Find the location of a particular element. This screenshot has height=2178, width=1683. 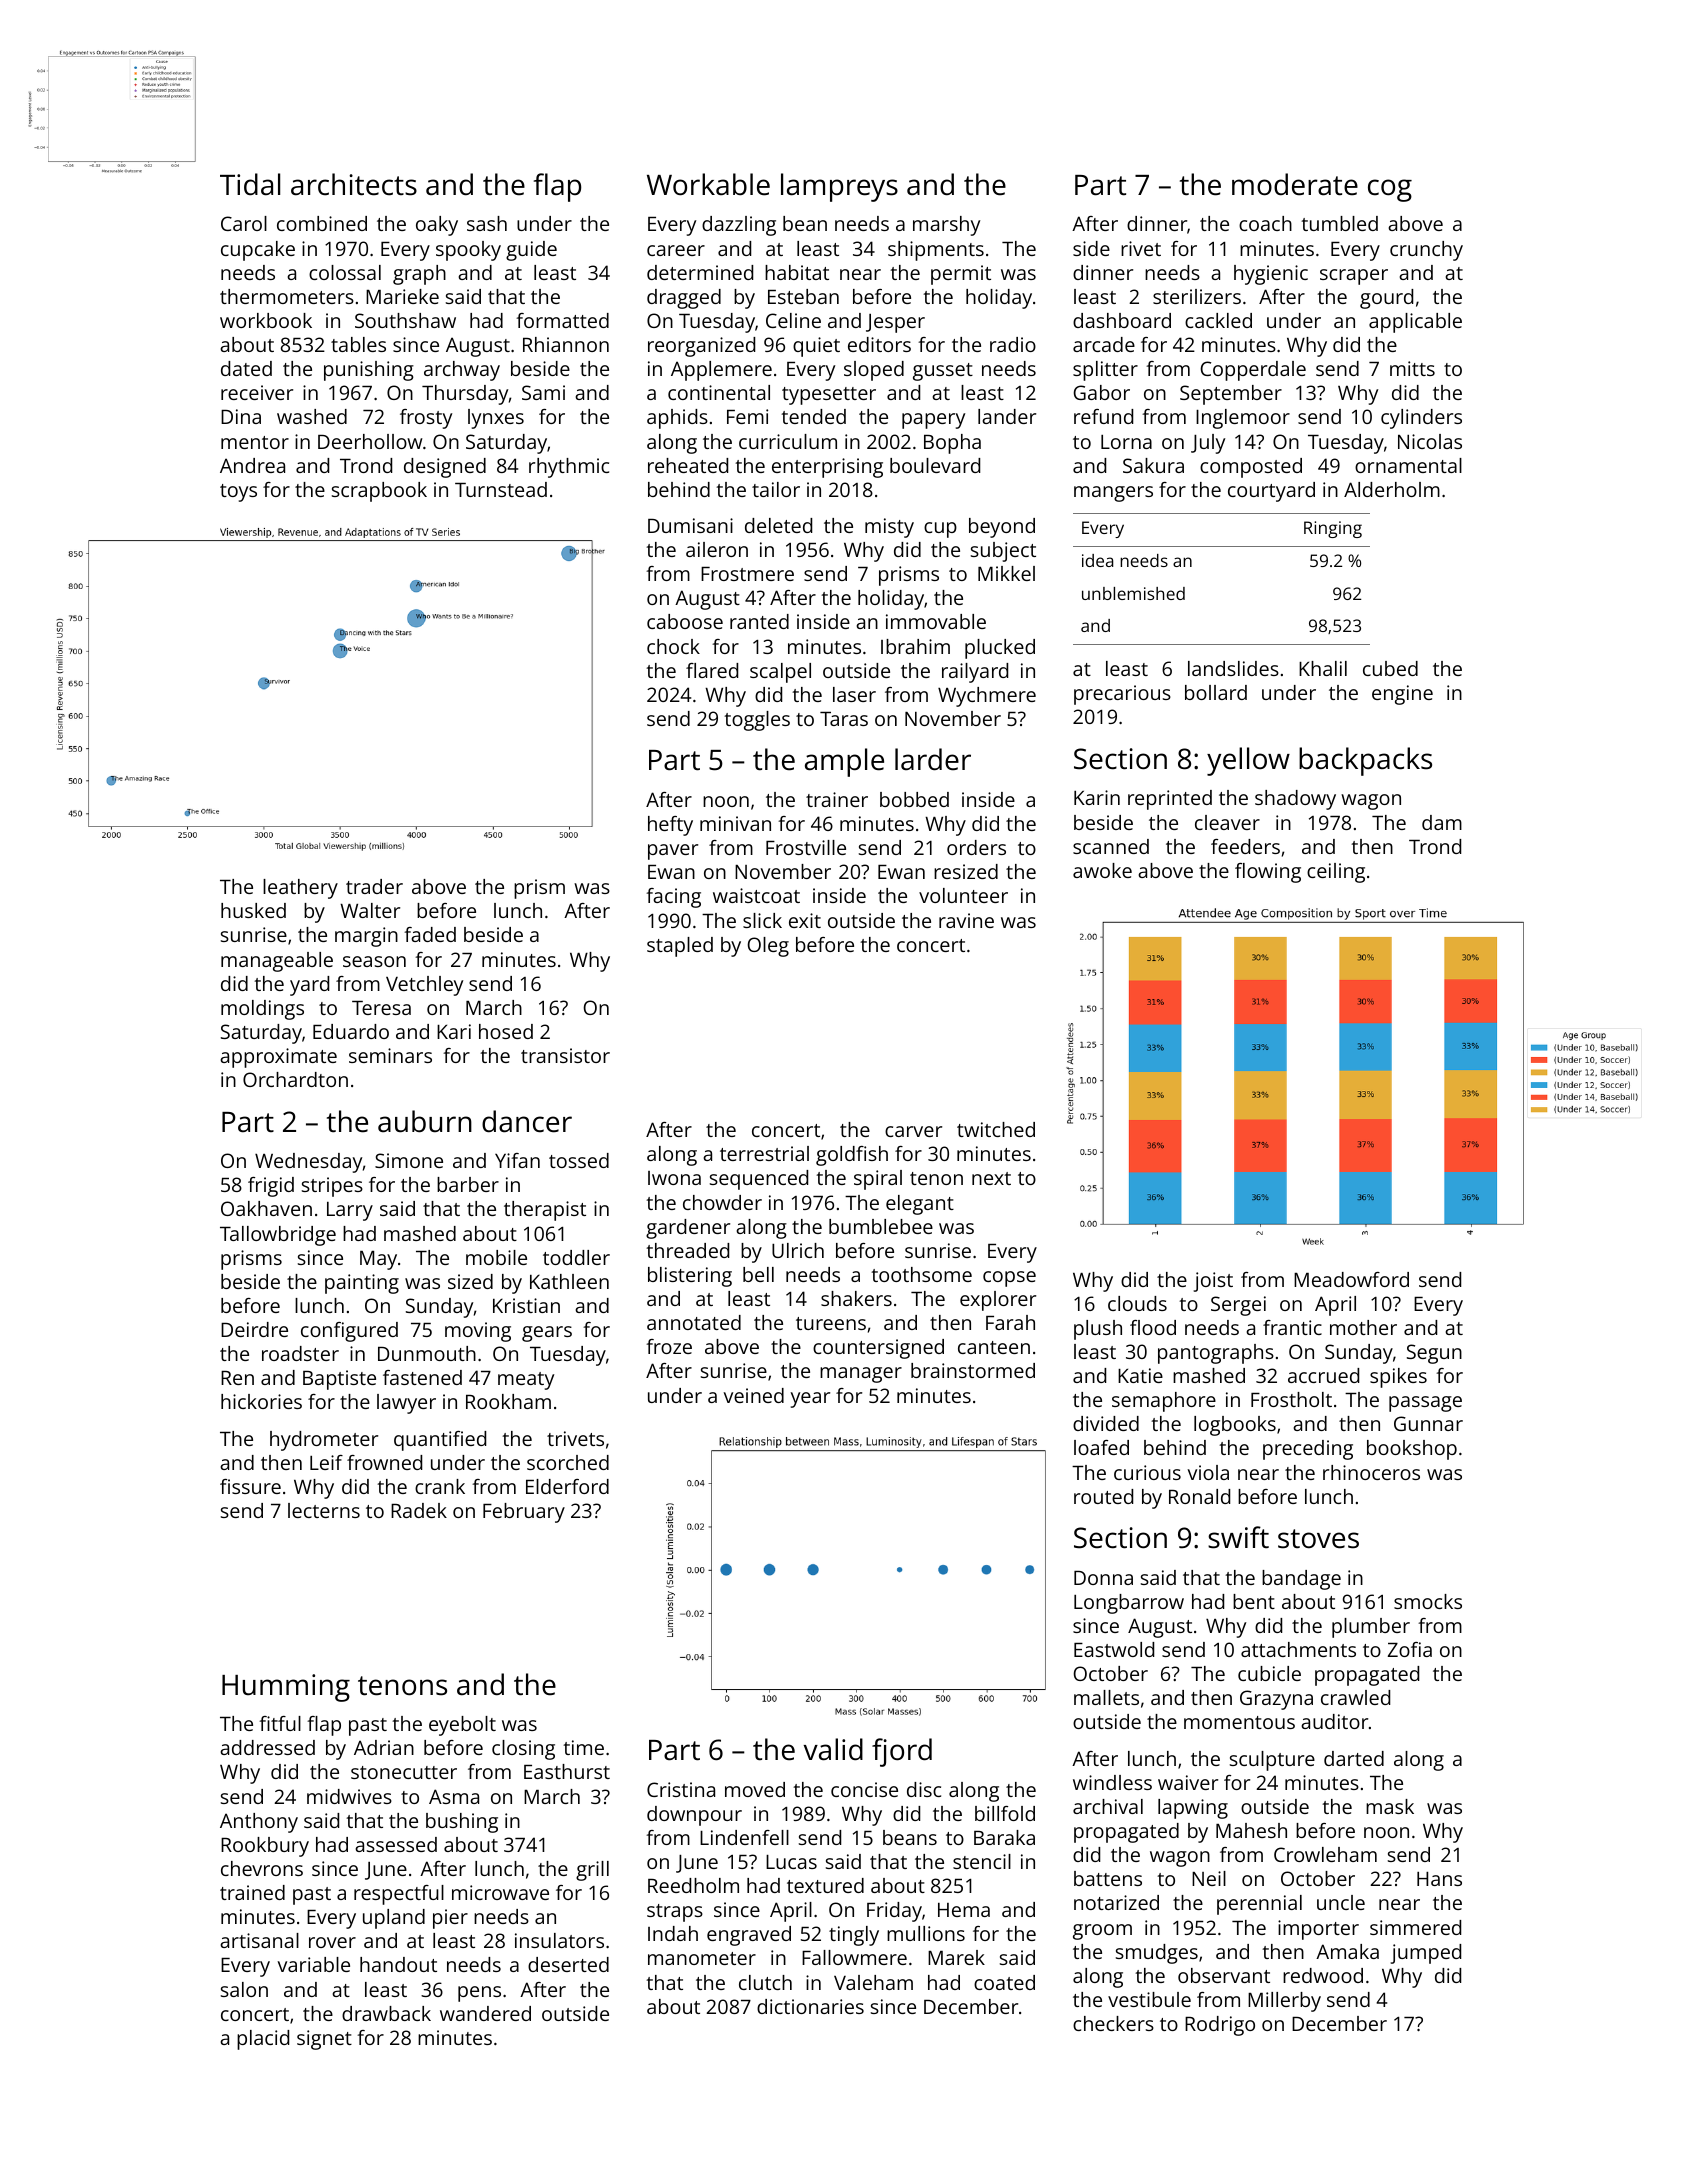

Workable is located at coordinates (708, 184).
